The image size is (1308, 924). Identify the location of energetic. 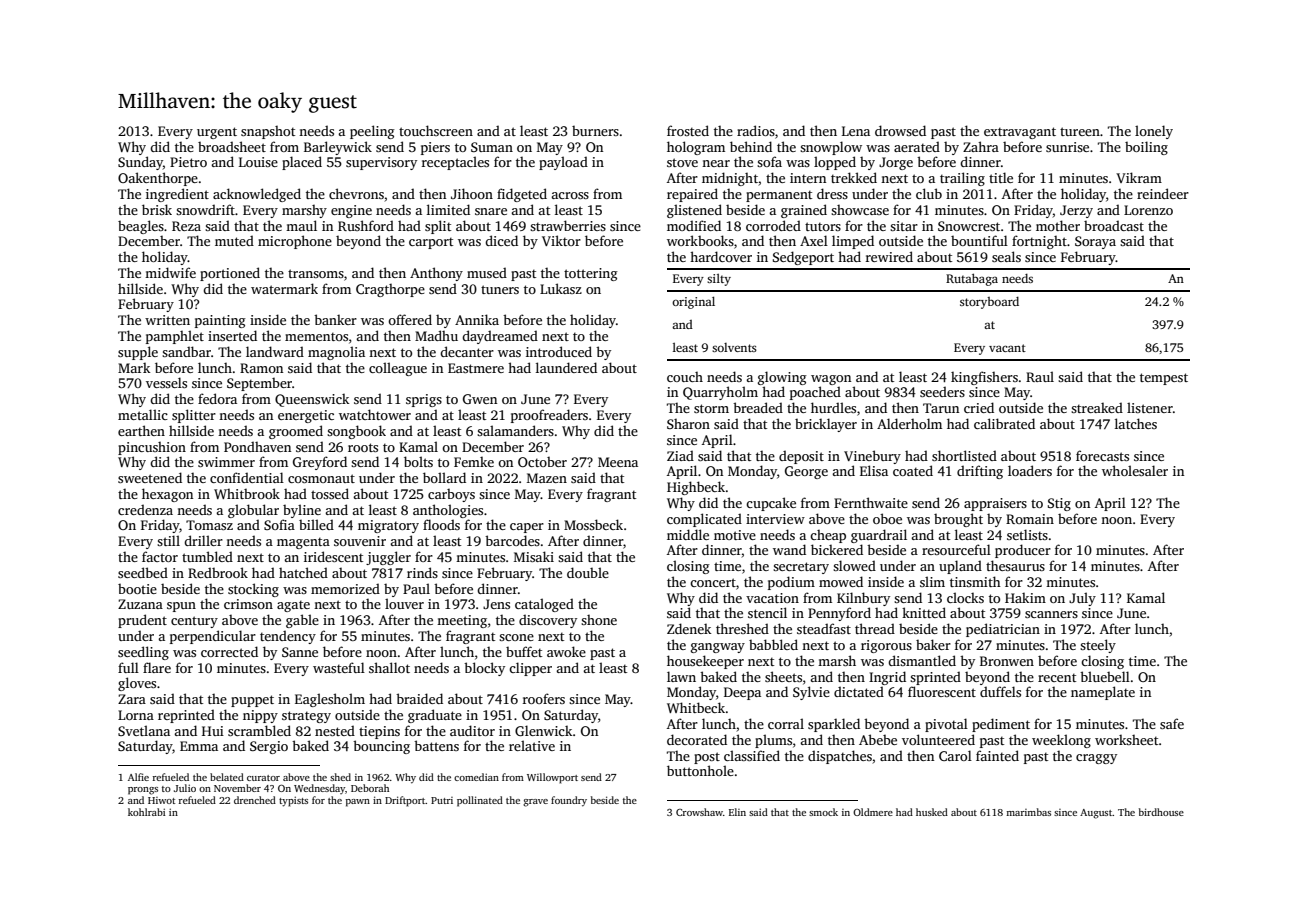
(306, 416).
